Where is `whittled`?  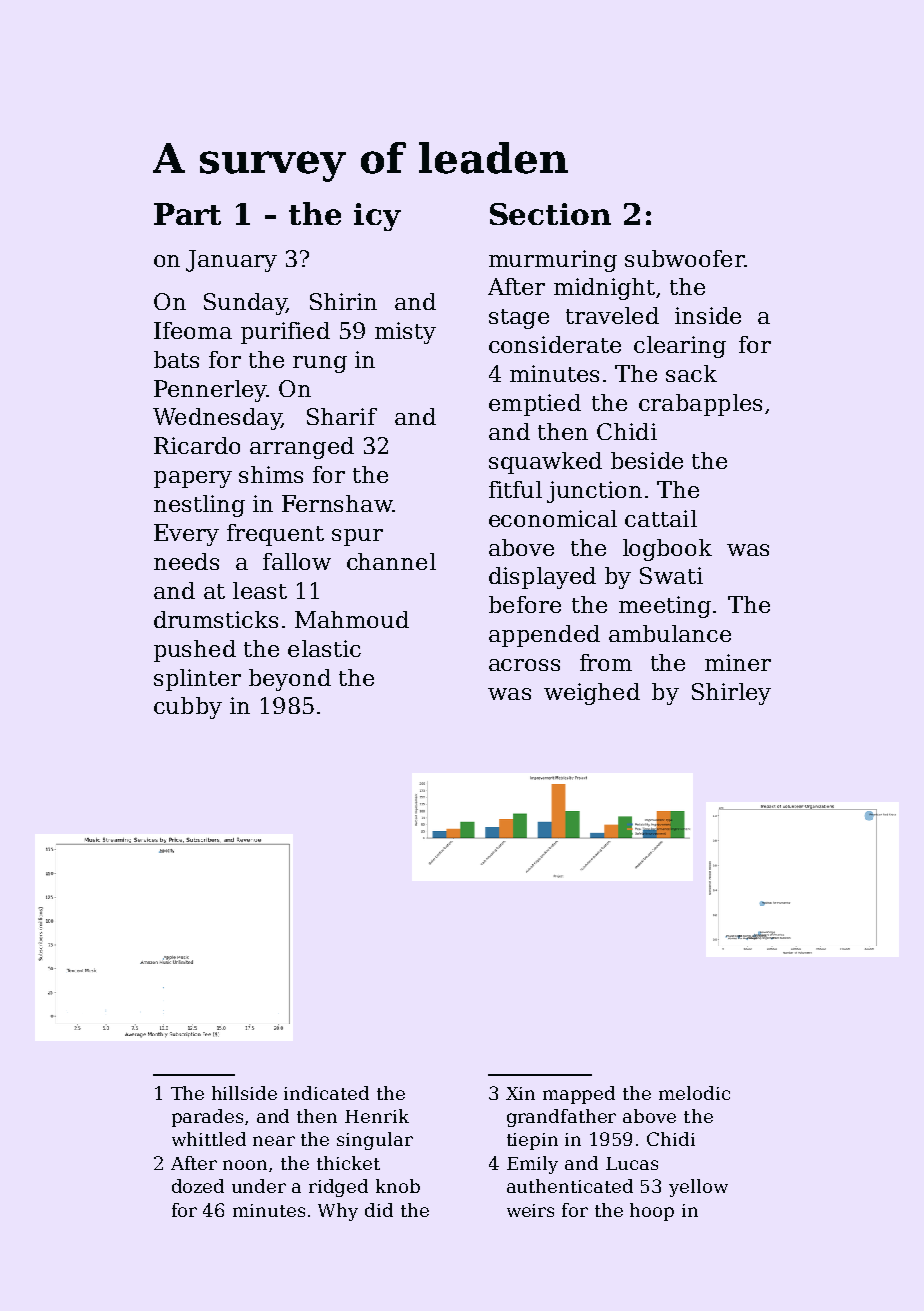
whittled is located at coordinates (209, 1139).
